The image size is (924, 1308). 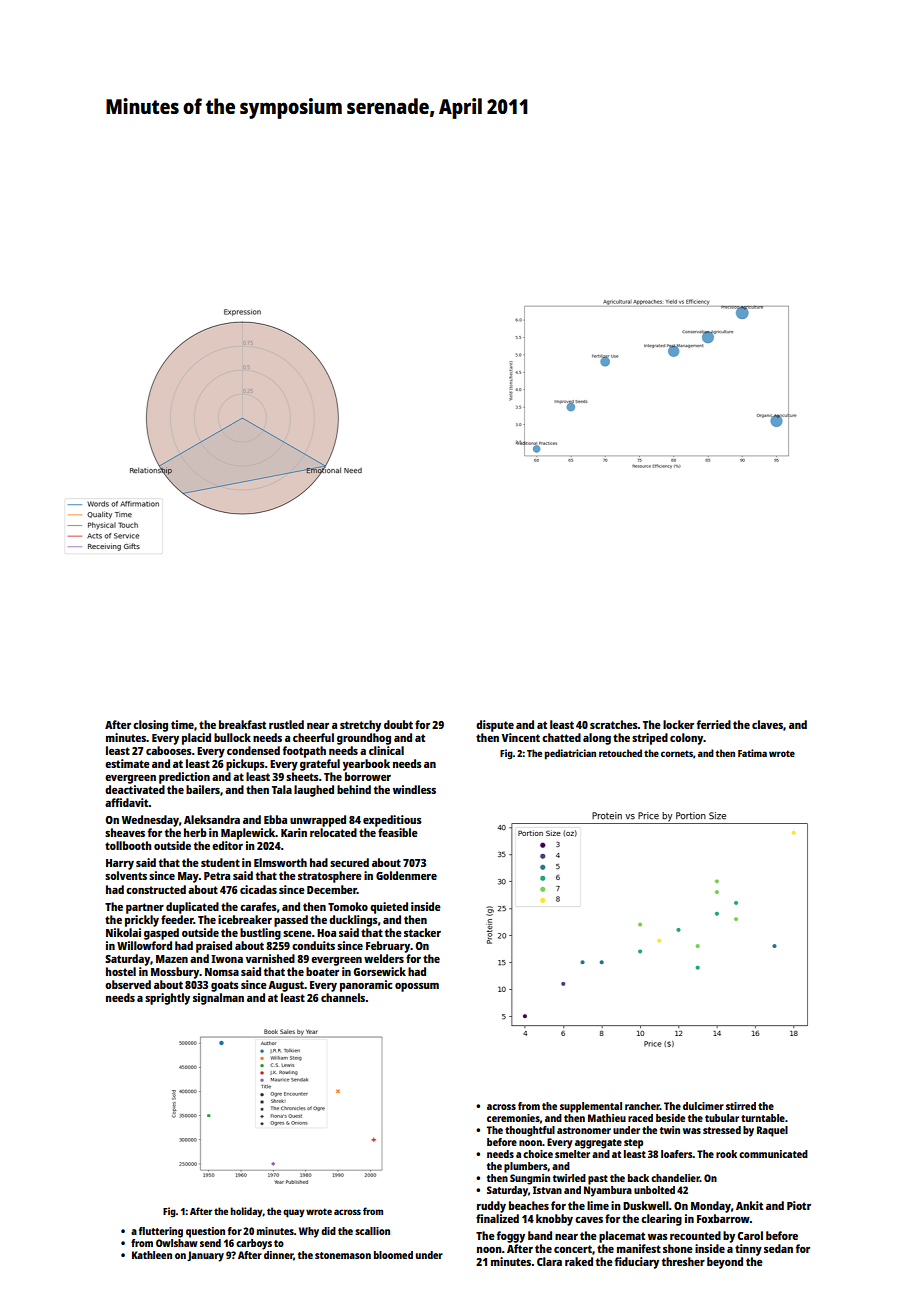 What do you see at coordinates (703, 1106) in the screenshot?
I see `dulcimer` at bounding box center [703, 1106].
